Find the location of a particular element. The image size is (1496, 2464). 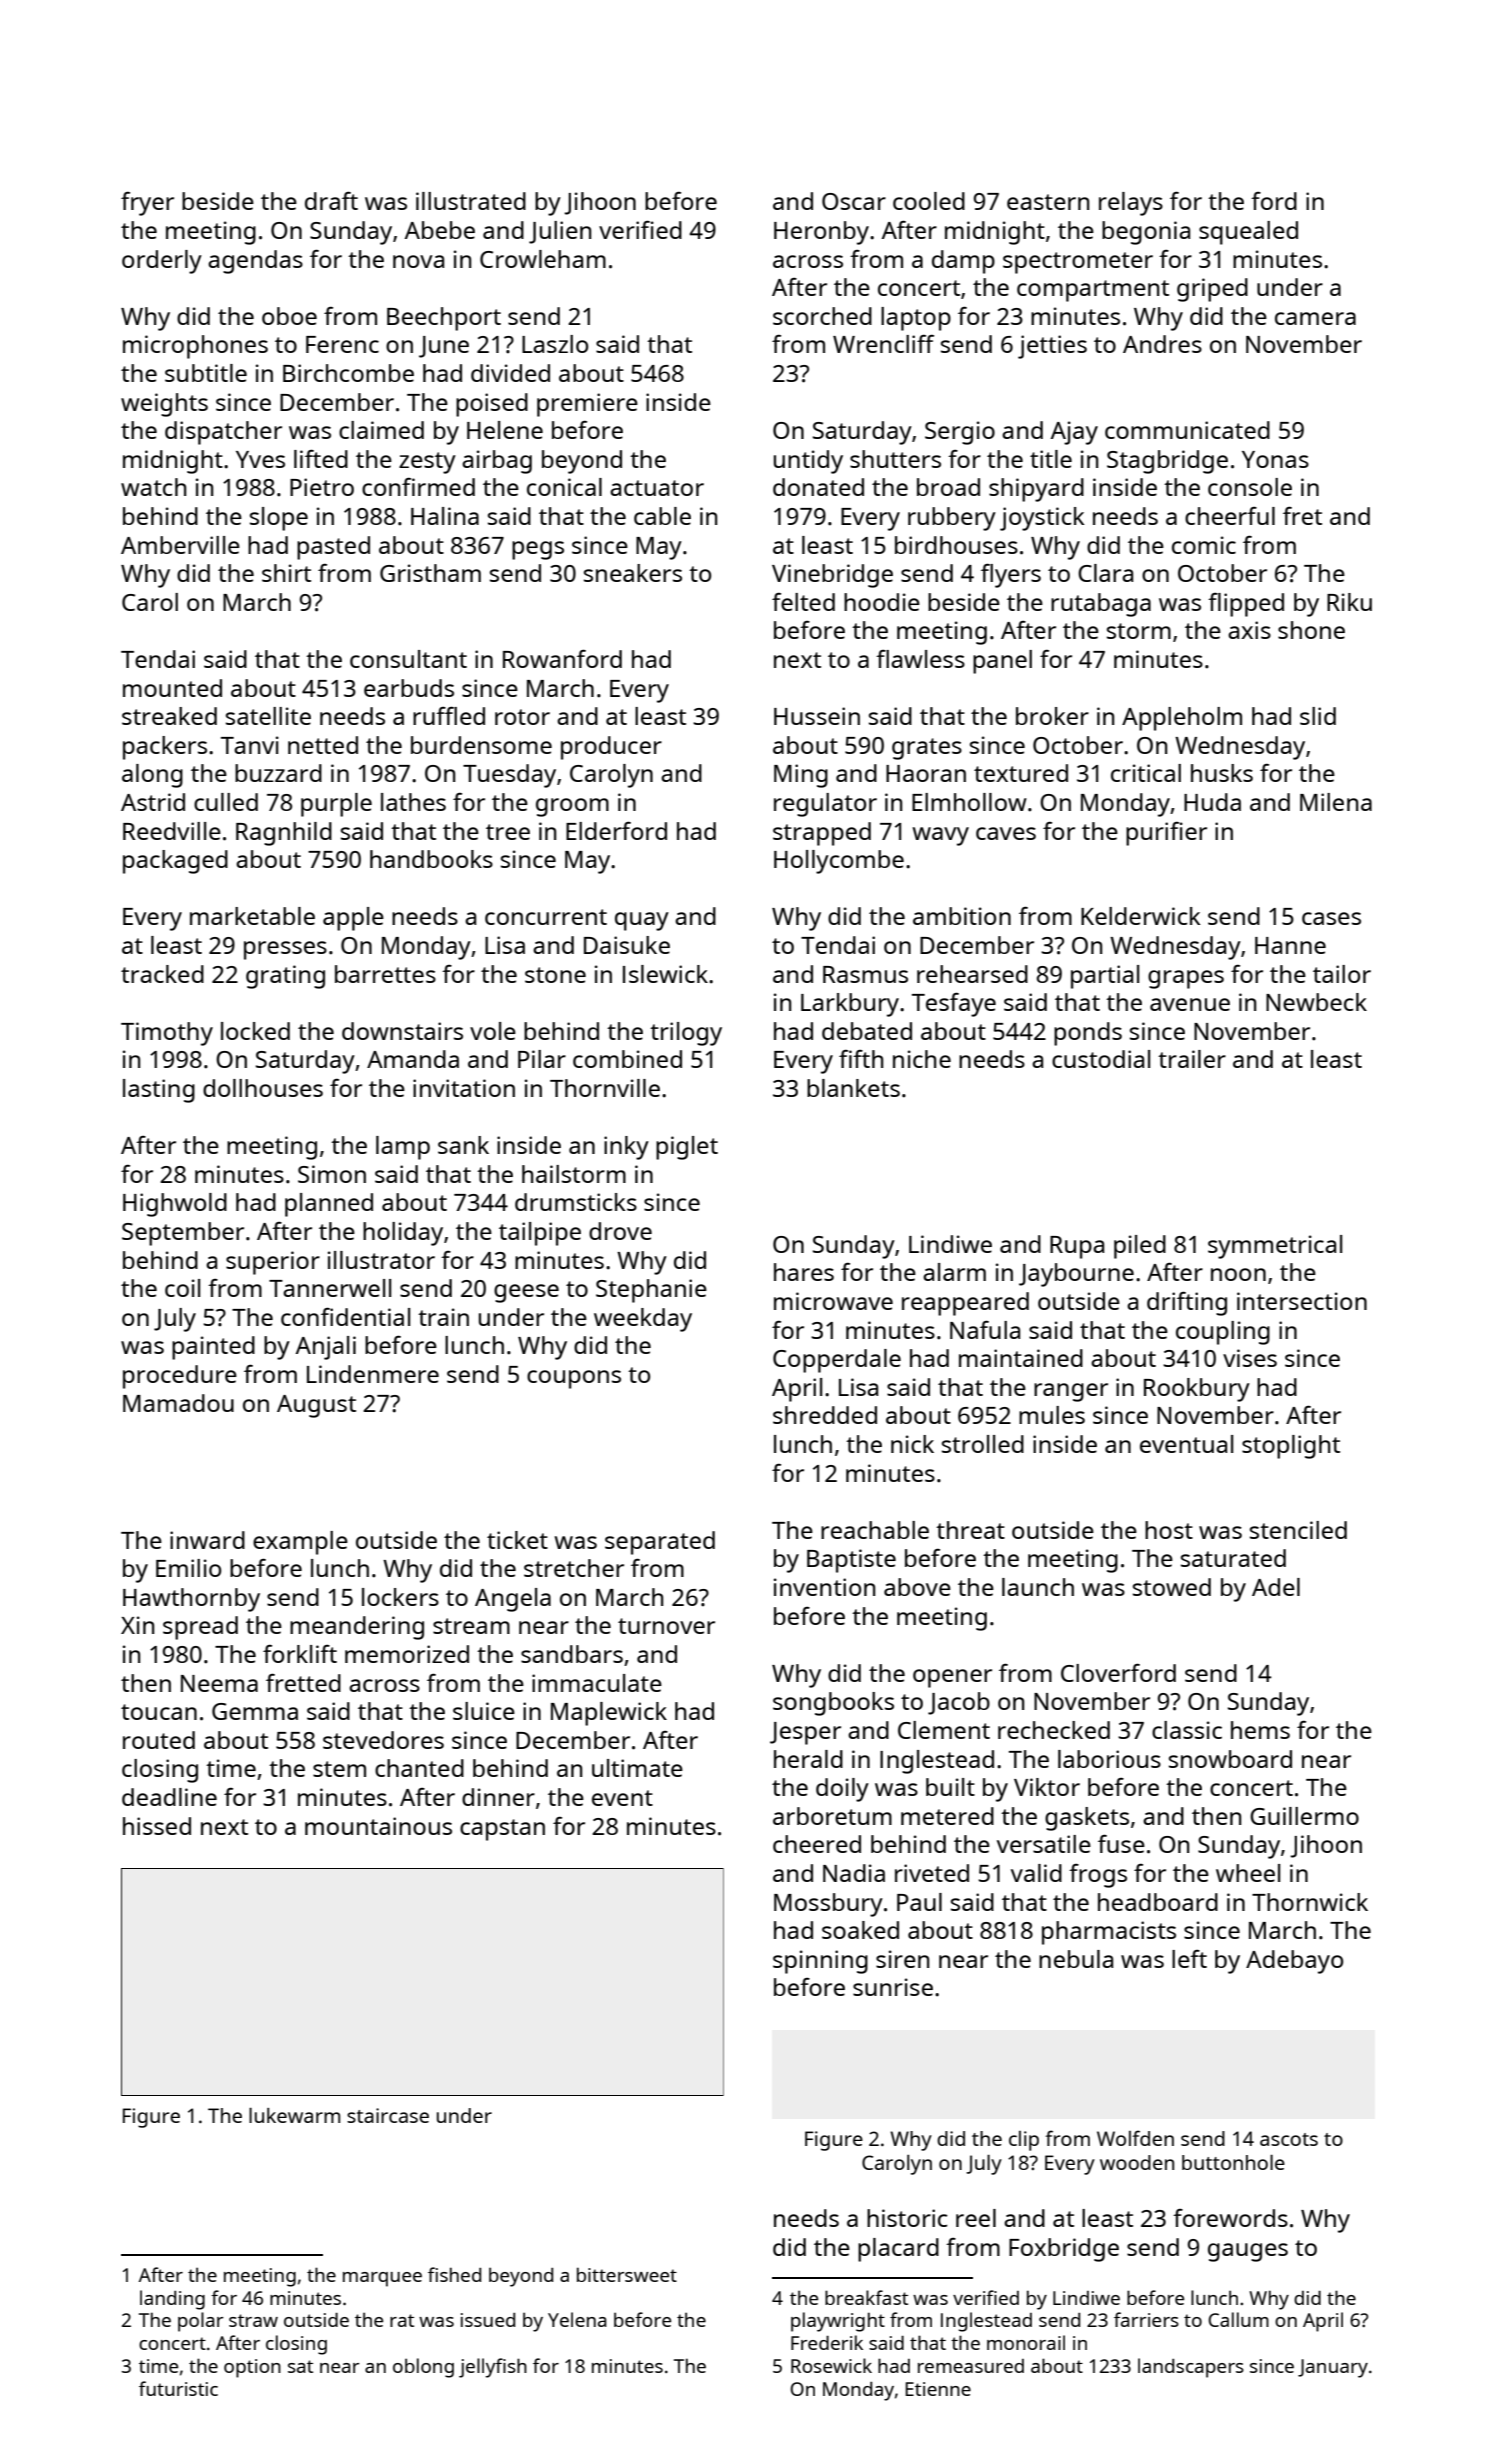

Birchcombe is located at coordinates (348, 373).
